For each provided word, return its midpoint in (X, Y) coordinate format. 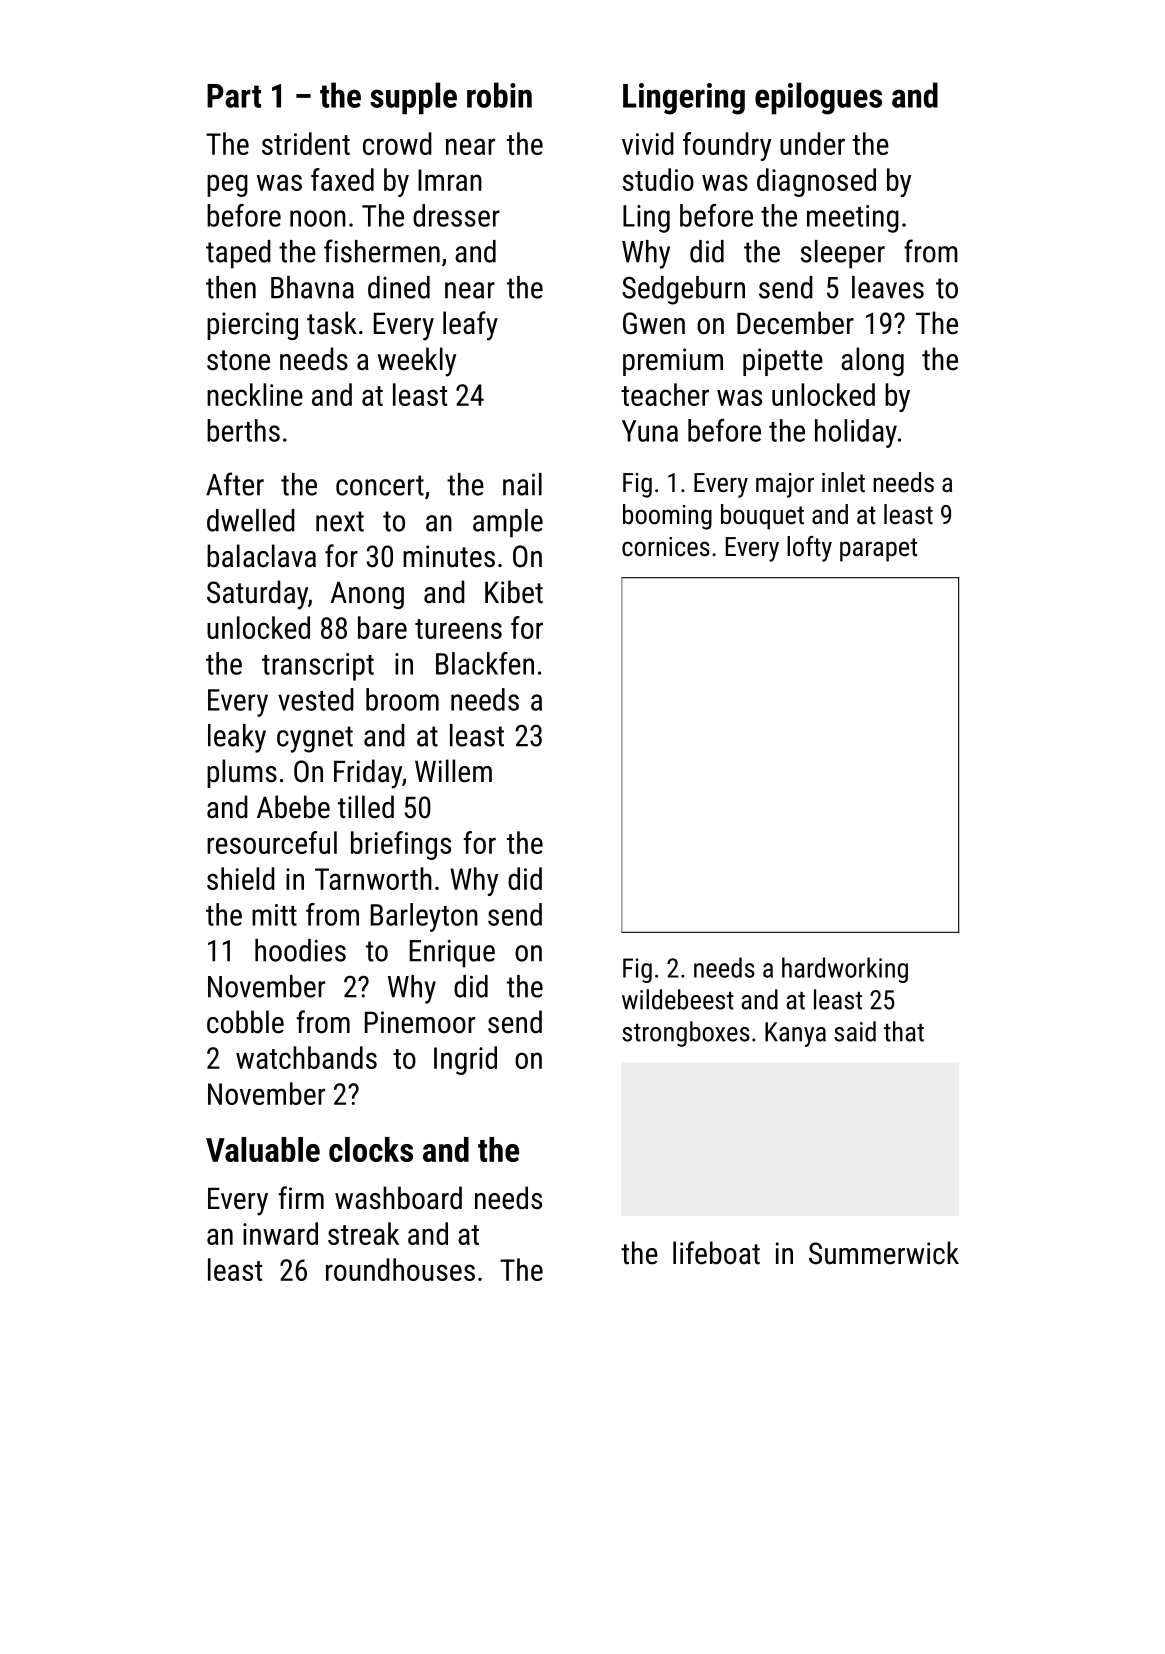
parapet (878, 550)
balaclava (261, 556)
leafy (470, 326)
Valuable (263, 1149)
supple (413, 98)
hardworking (845, 970)
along (872, 361)
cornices (666, 547)
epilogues (818, 98)
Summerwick (884, 1253)
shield (241, 878)
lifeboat (716, 1253)
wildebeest (678, 999)
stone (238, 360)
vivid (648, 143)
